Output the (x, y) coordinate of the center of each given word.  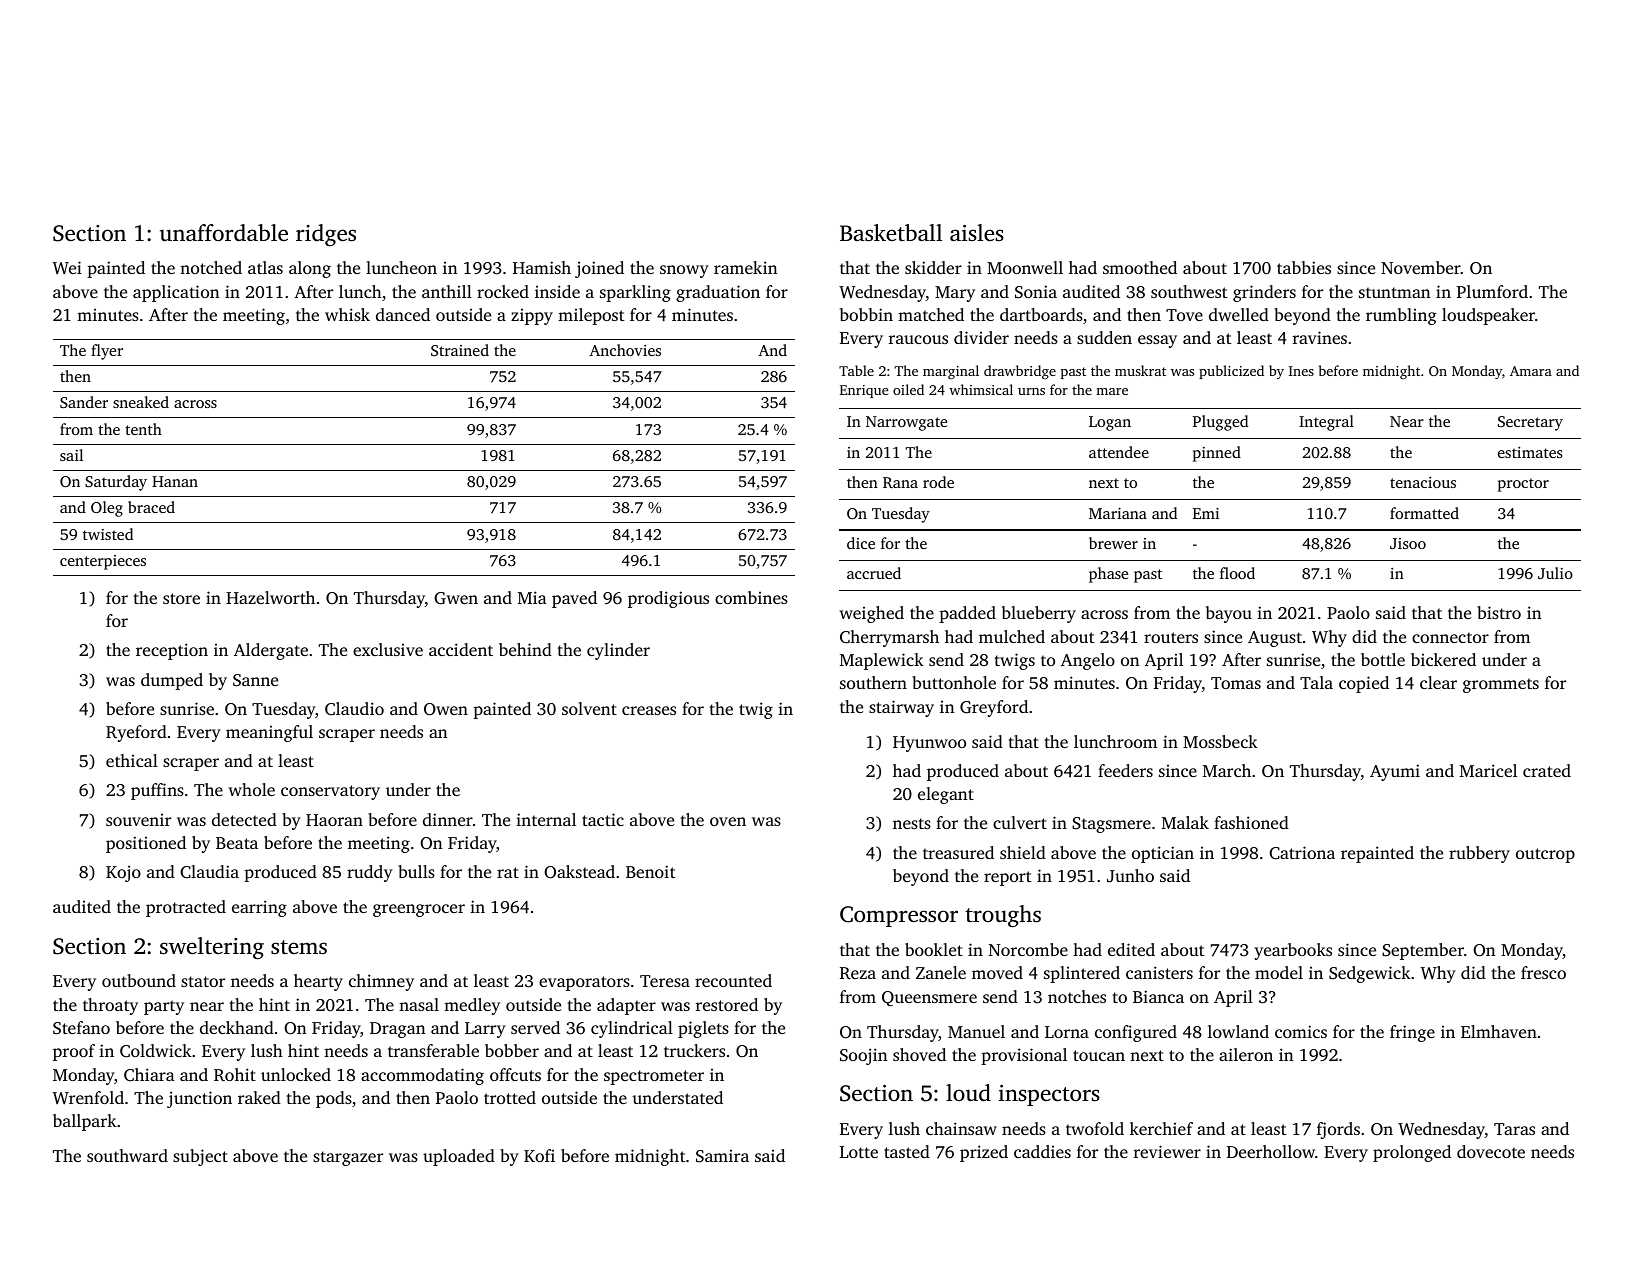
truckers (694, 1050)
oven (728, 821)
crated (1547, 770)
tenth (143, 429)
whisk (347, 314)
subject (200, 1157)
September (1423, 951)
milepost (591, 316)
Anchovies (625, 350)
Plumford (1492, 291)
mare (1112, 391)
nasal (419, 1004)
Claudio (354, 709)
